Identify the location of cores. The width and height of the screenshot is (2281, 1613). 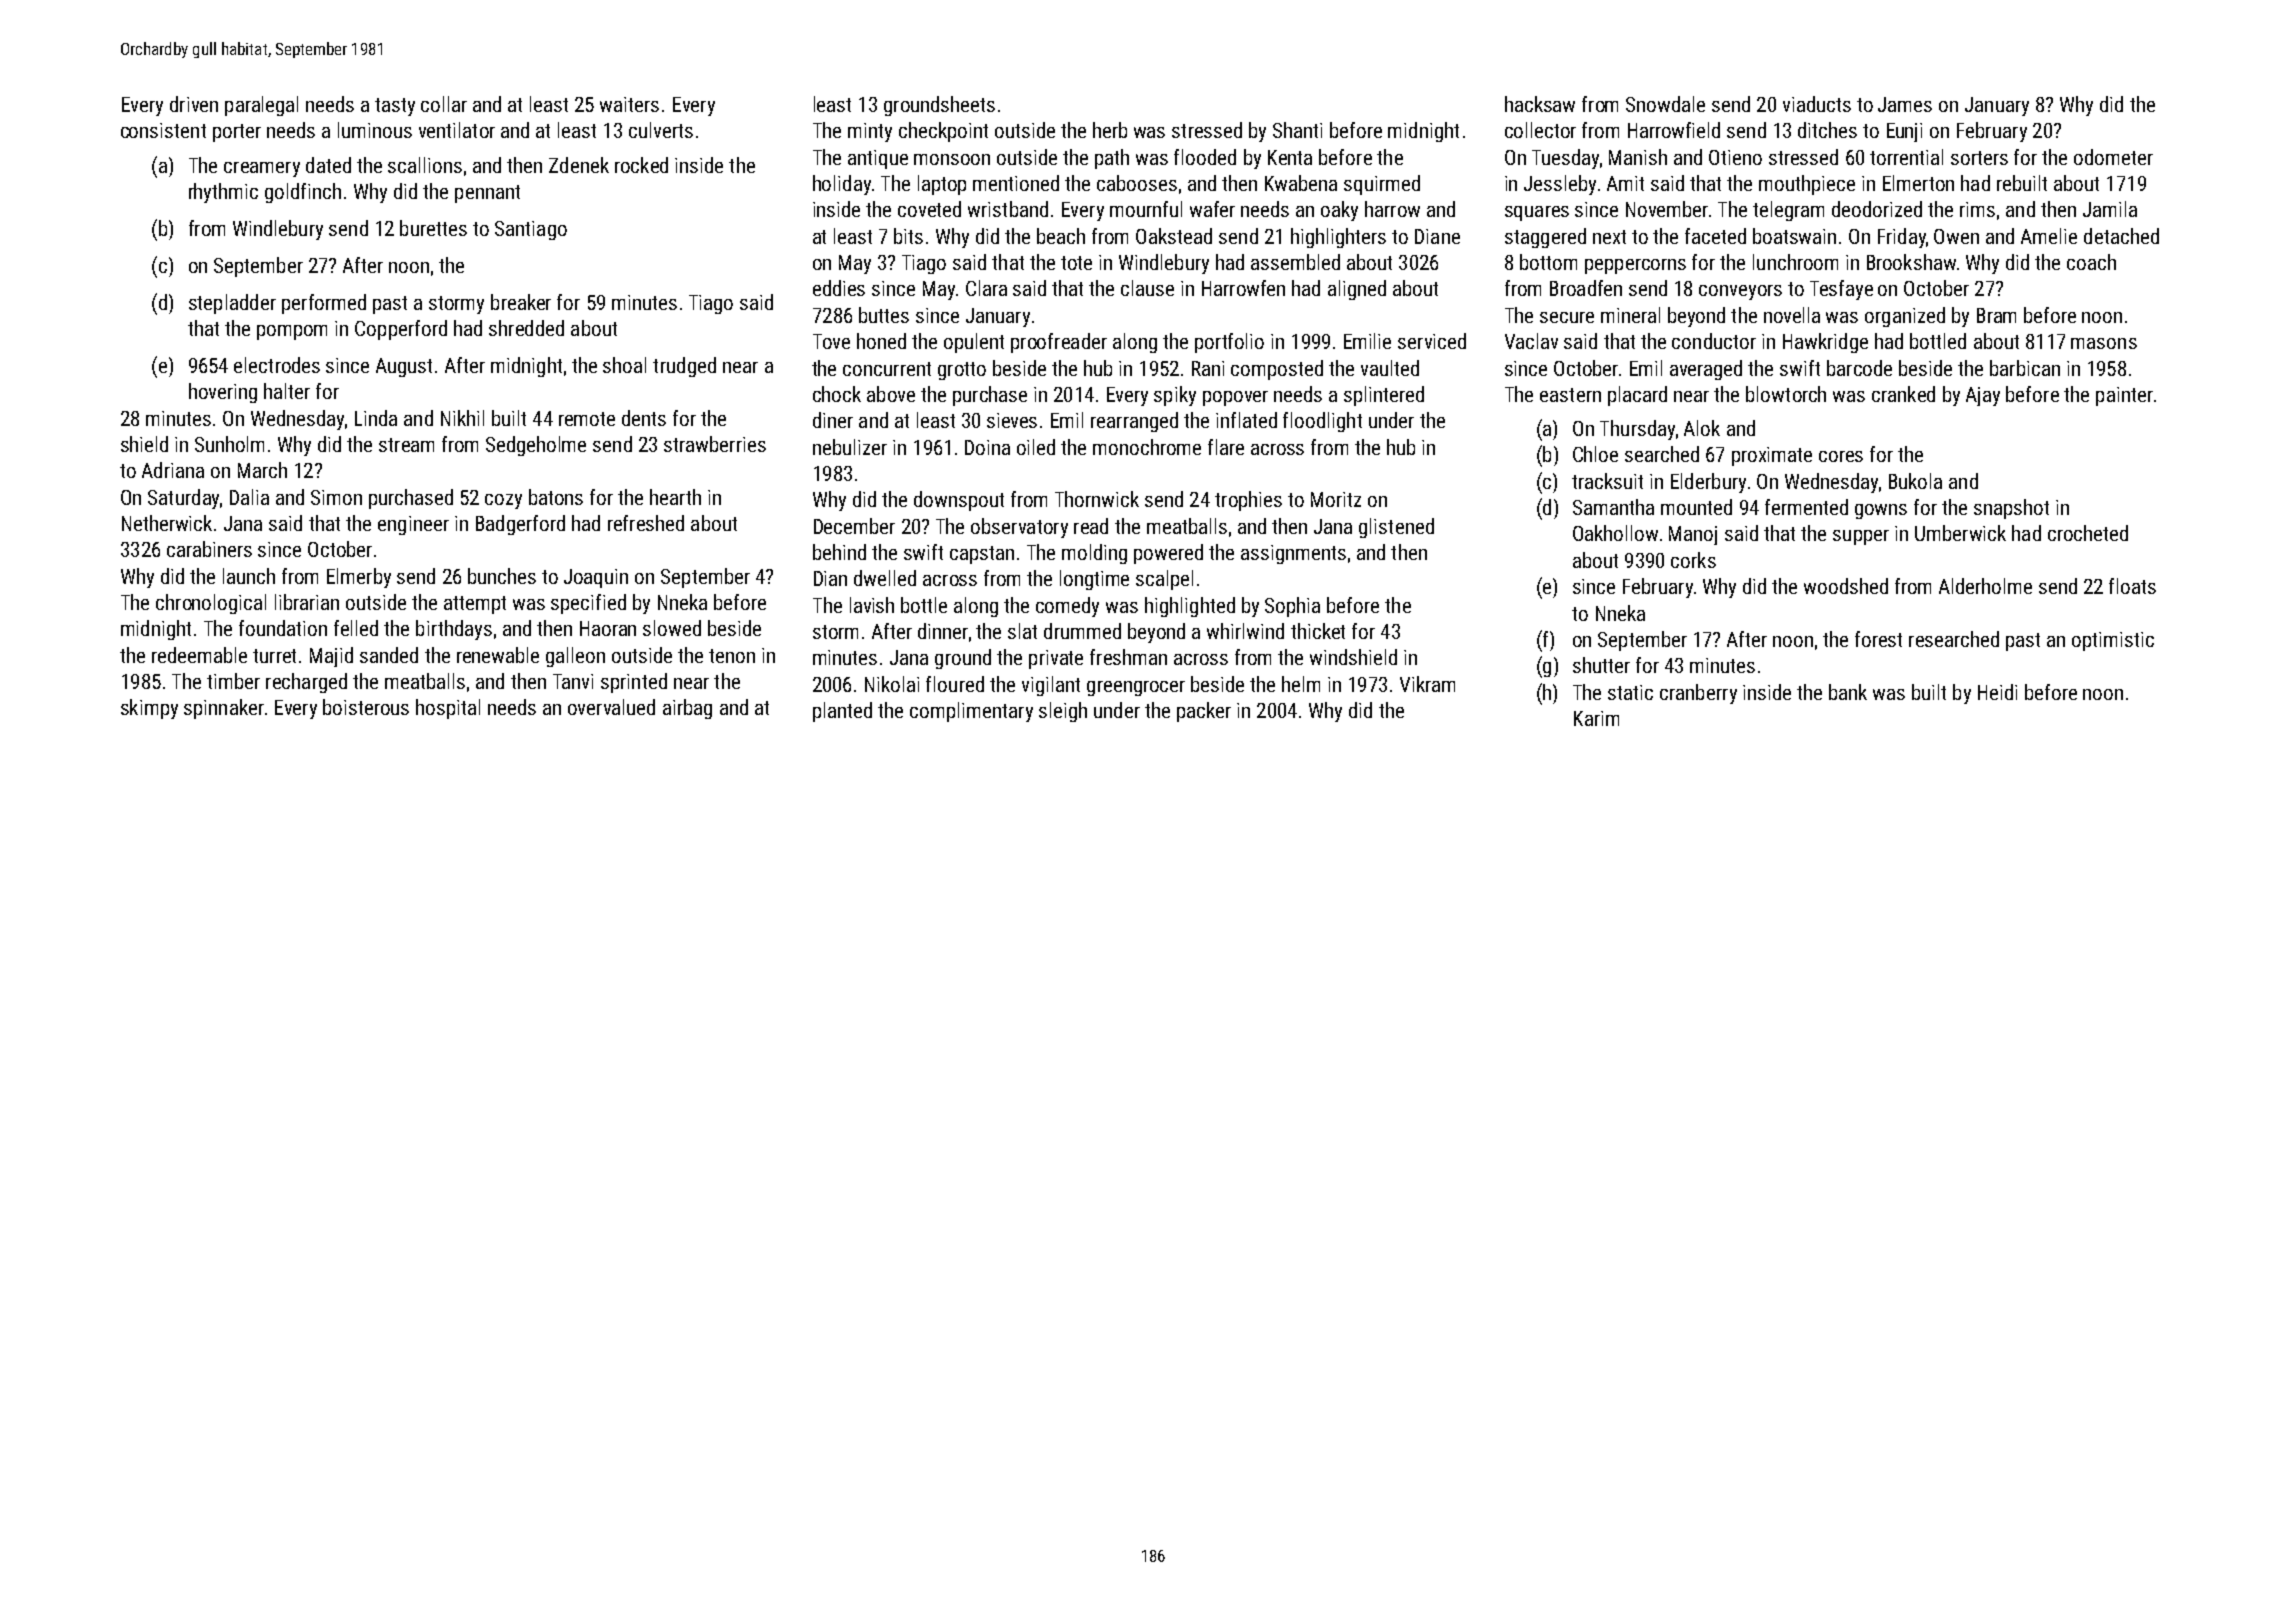
(1841, 456).
